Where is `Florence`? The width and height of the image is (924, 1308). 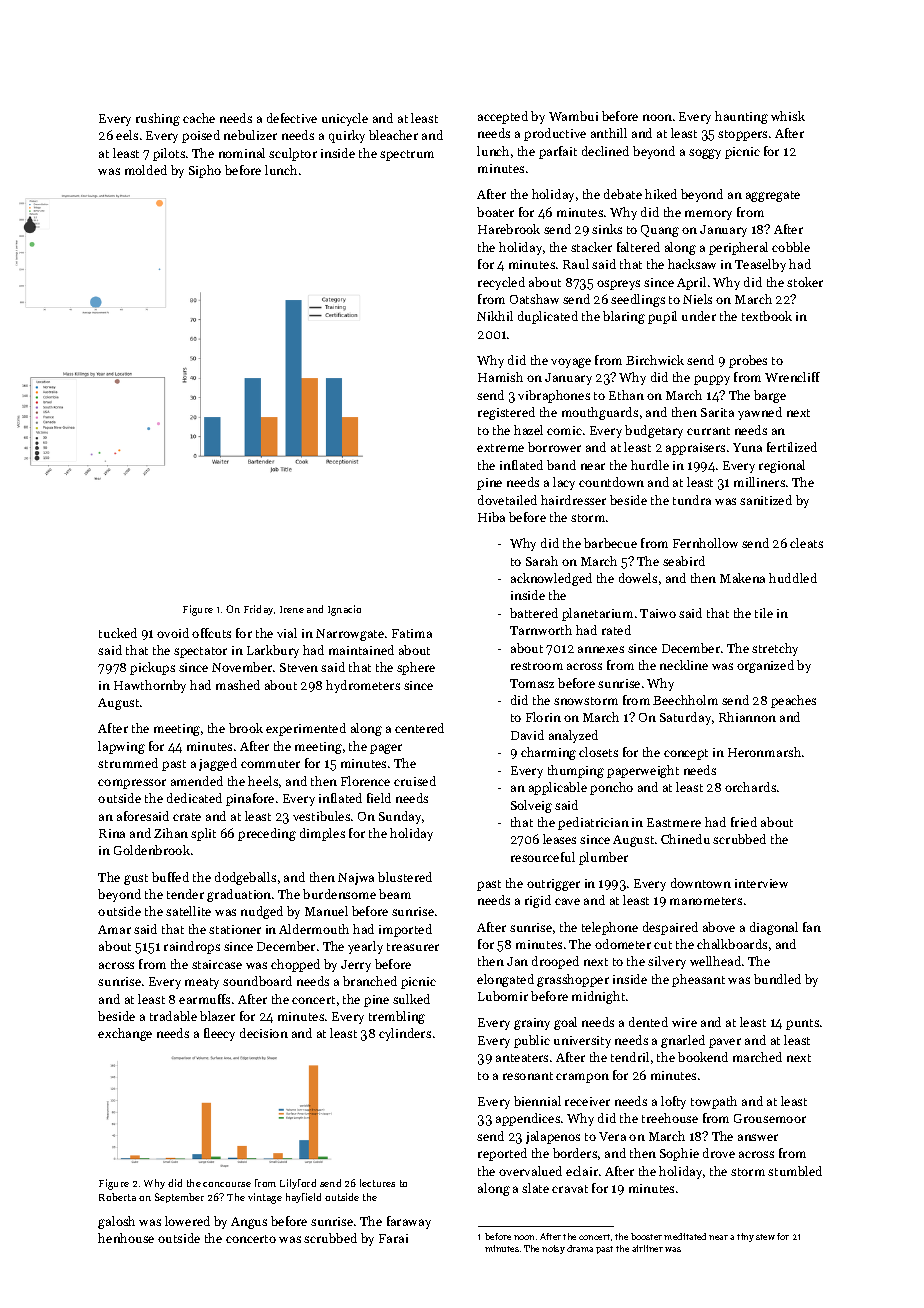
Florence is located at coordinates (365, 781).
